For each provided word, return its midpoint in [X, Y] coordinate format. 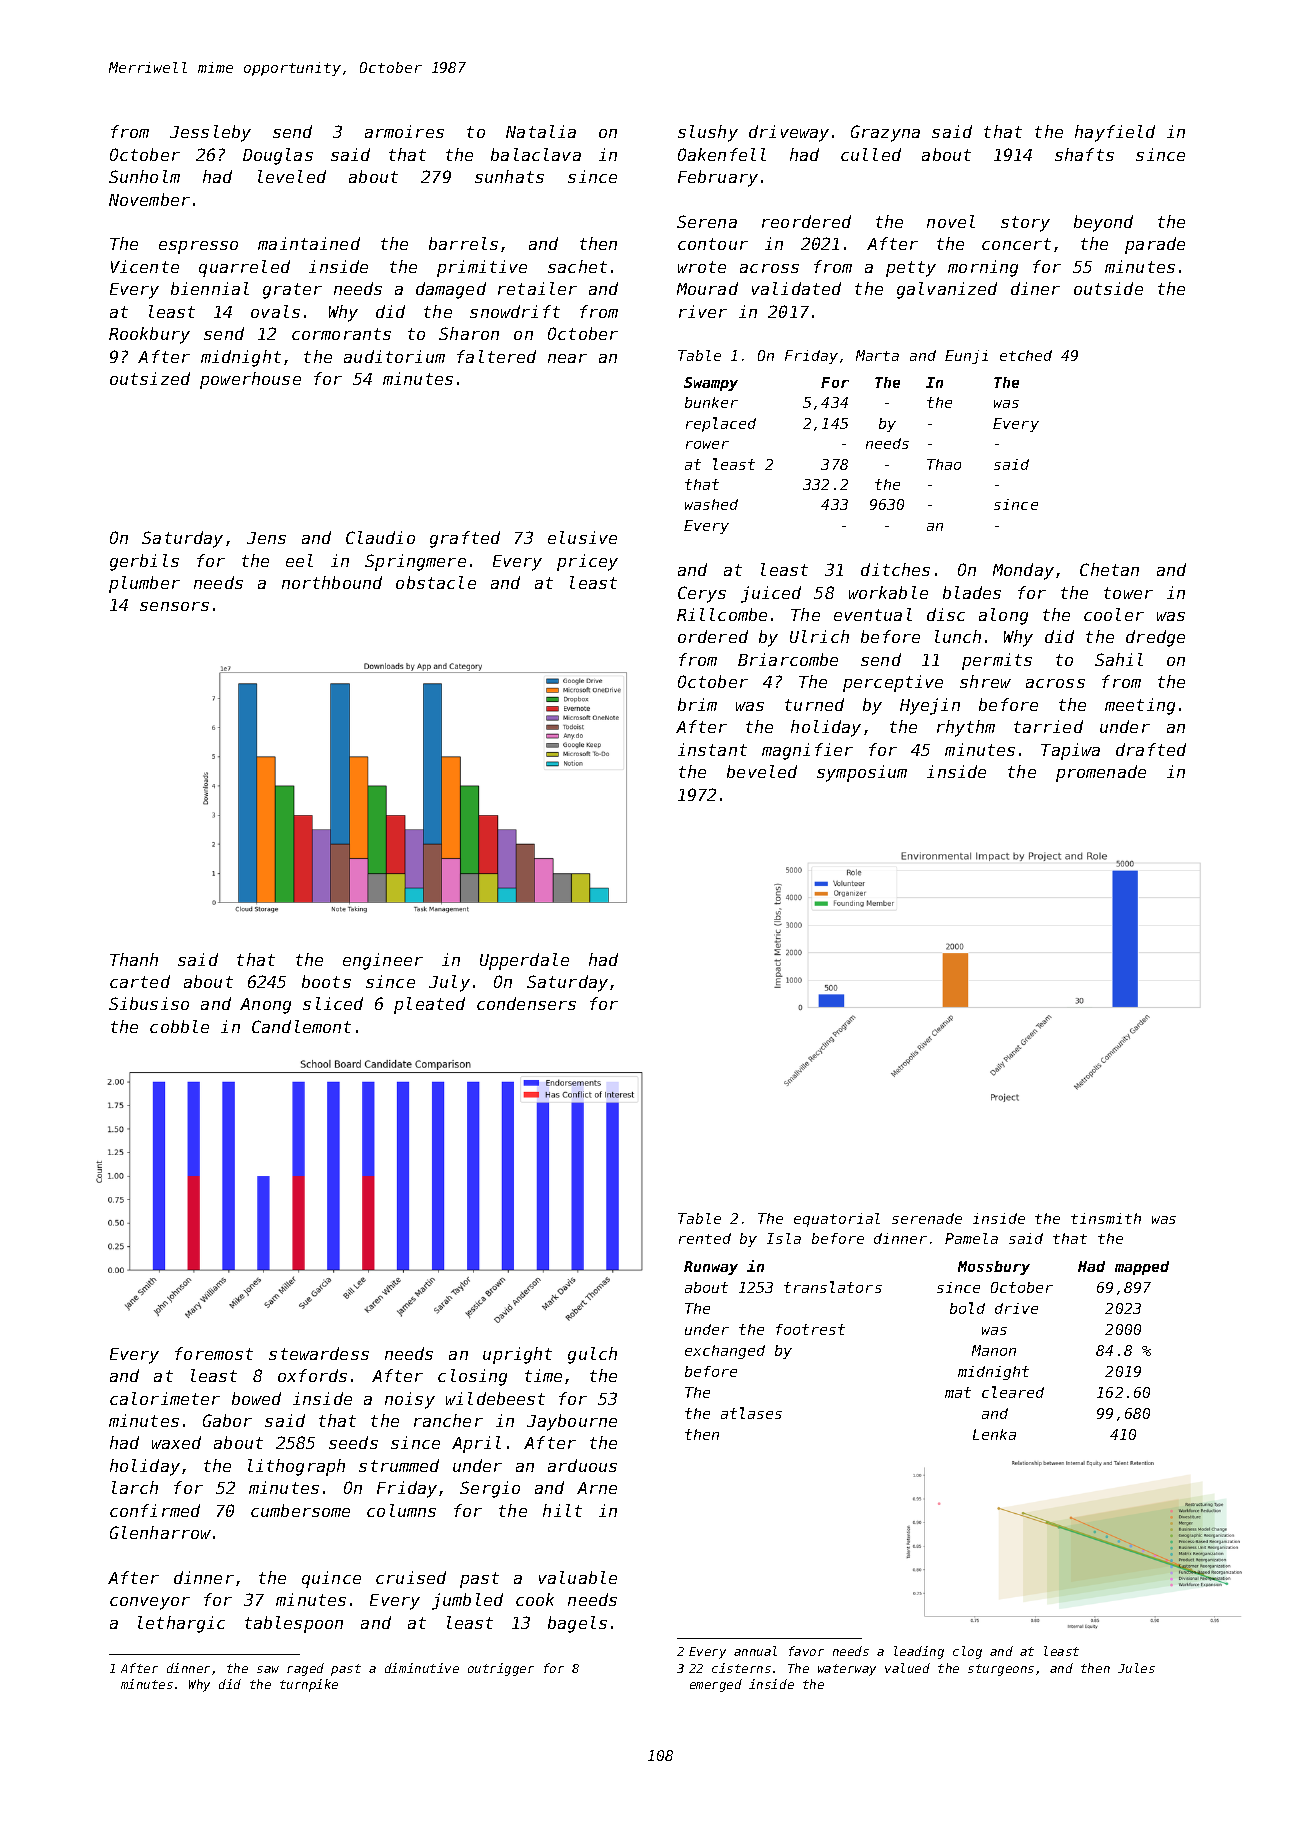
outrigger [501, 1669]
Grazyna [885, 133]
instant [712, 749]
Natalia [541, 131]
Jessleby [210, 133]
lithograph [296, 1467]
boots [326, 981]
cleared [1013, 1392]
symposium [862, 773]
